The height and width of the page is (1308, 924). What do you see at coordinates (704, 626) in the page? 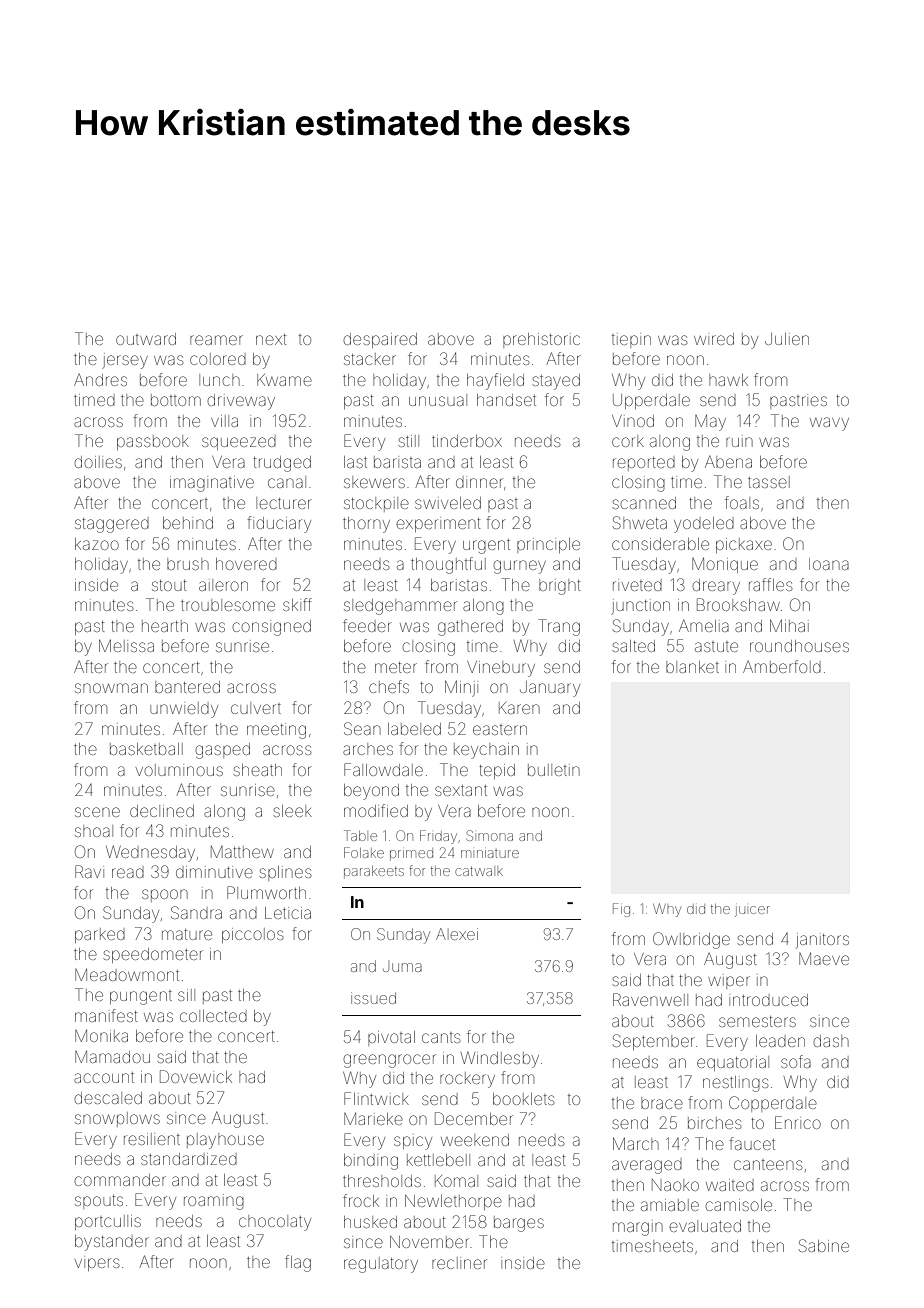
I see `Amelia` at bounding box center [704, 626].
